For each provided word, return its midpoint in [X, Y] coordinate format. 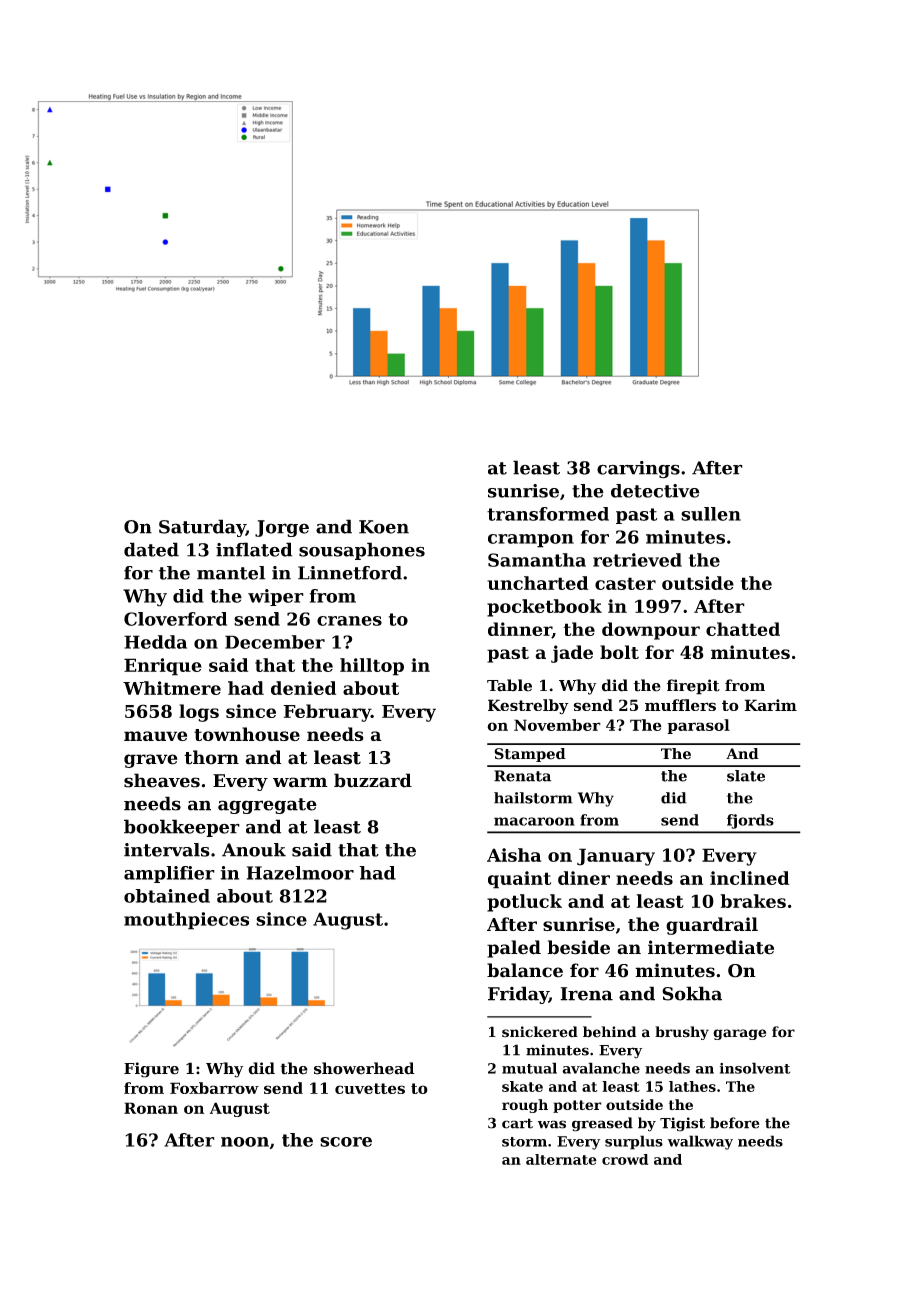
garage [739, 1034]
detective [655, 491]
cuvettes [370, 1088]
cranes [349, 621]
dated [151, 549]
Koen [384, 527]
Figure [151, 1070]
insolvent [755, 1068]
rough [525, 1106]
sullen [711, 514]
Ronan [151, 1108]
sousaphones [362, 551]
